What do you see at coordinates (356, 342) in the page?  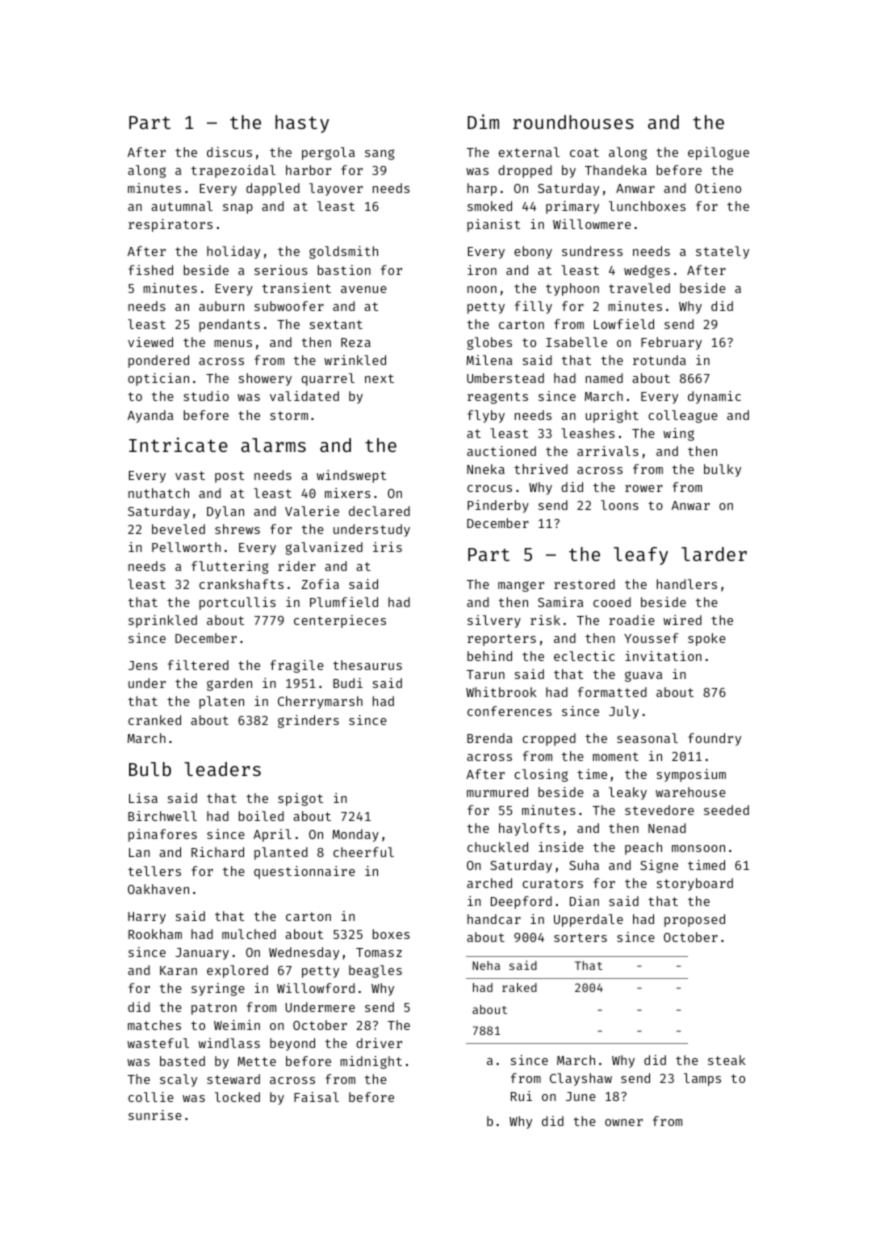 I see `Reza` at bounding box center [356, 342].
